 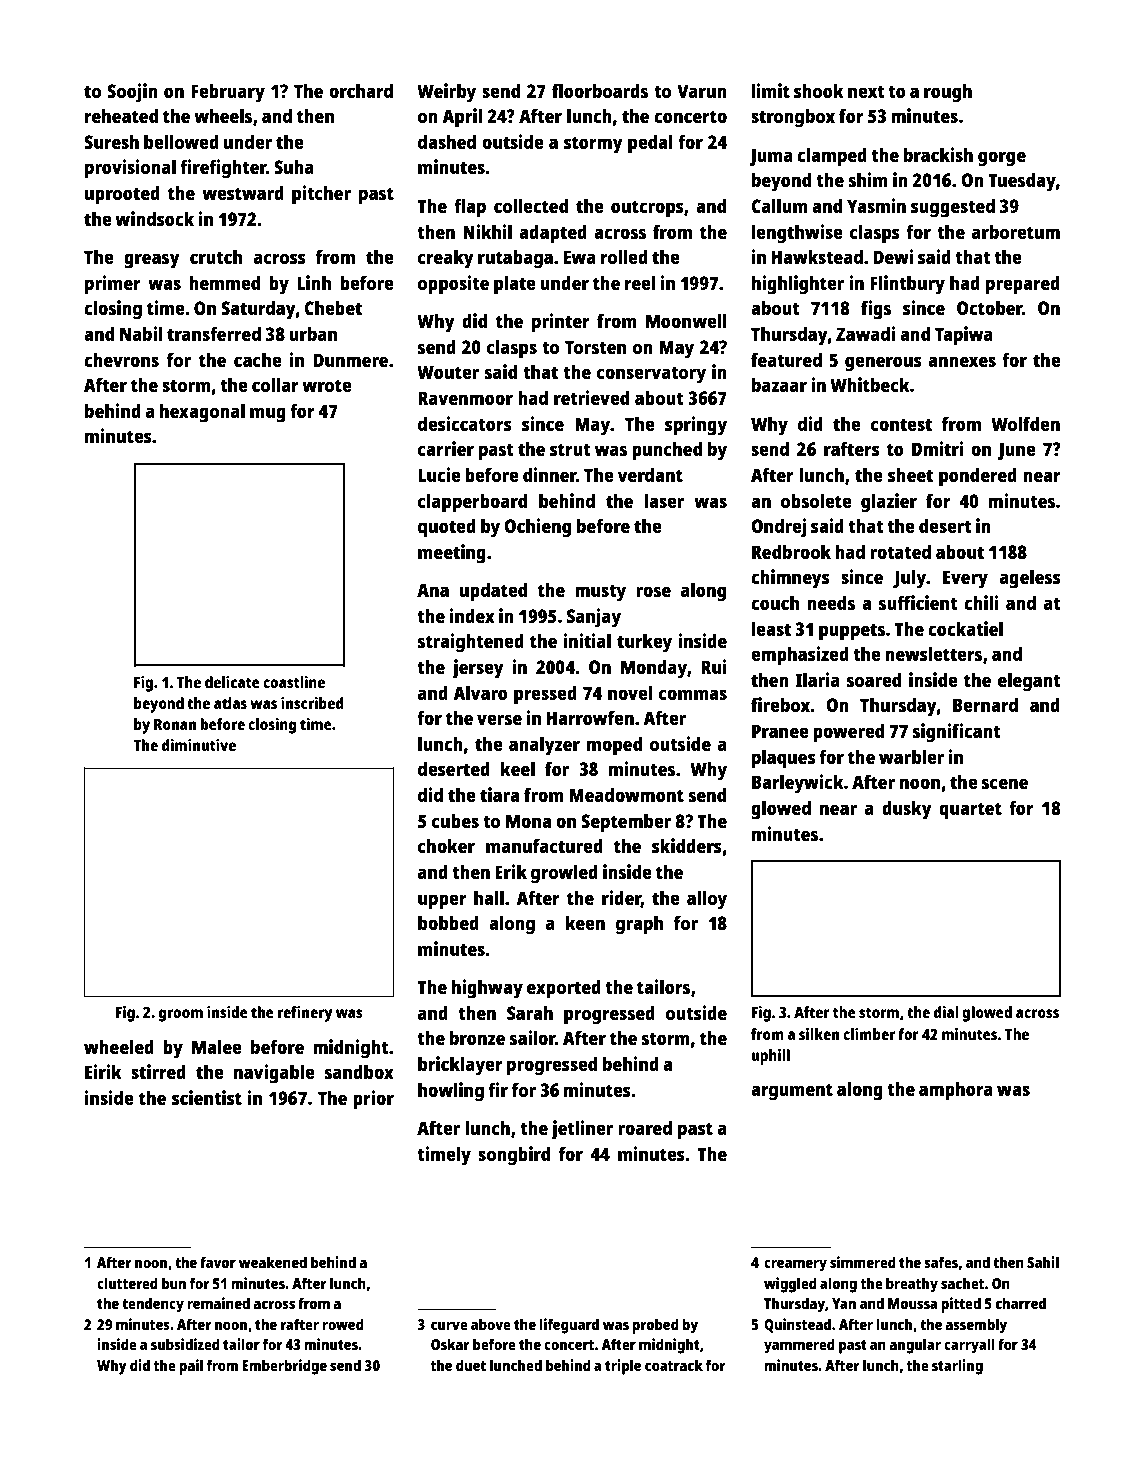 I want to click on delicate, so click(x=232, y=682).
